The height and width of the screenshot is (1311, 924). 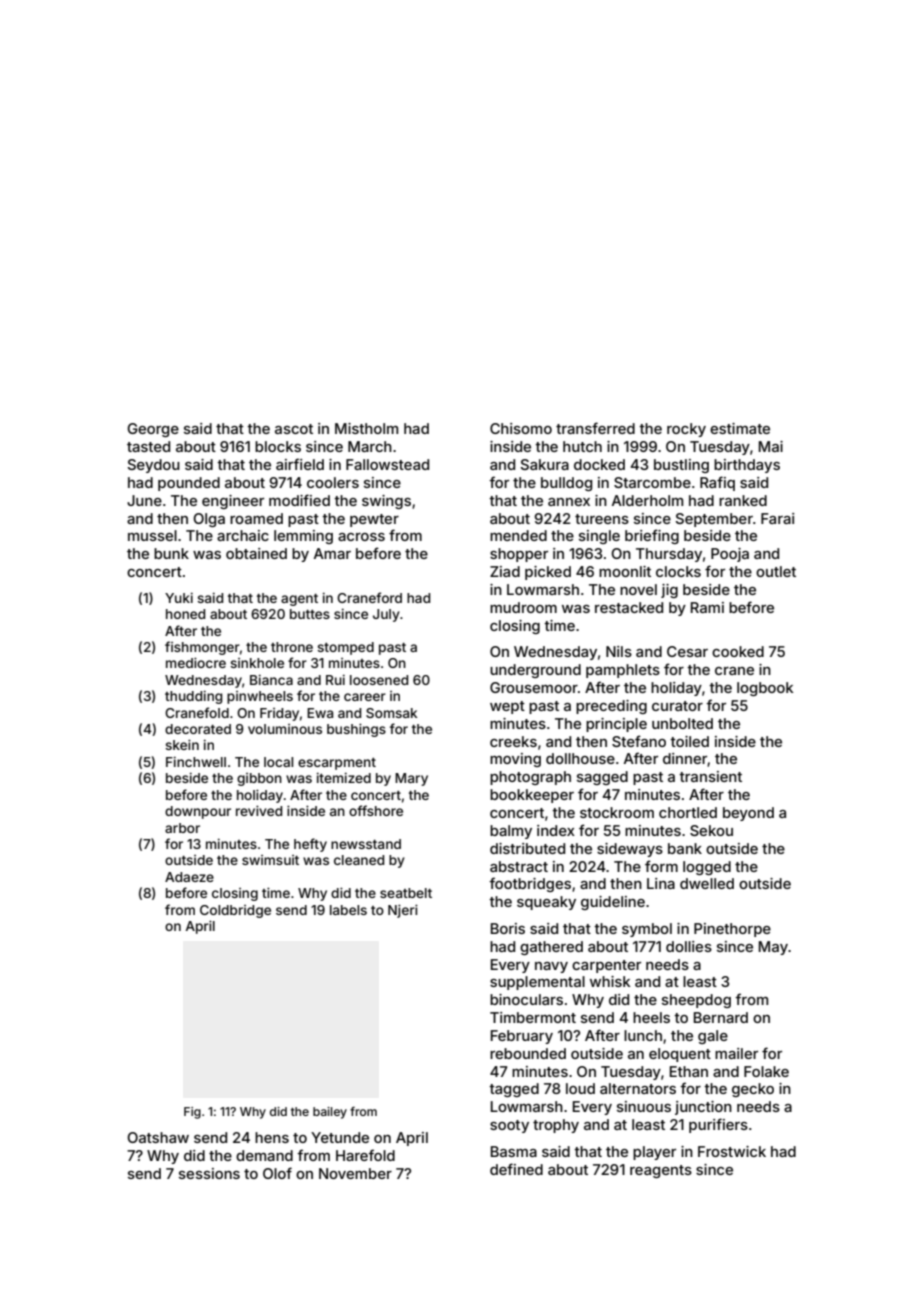 I want to click on underground, so click(x=535, y=671).
